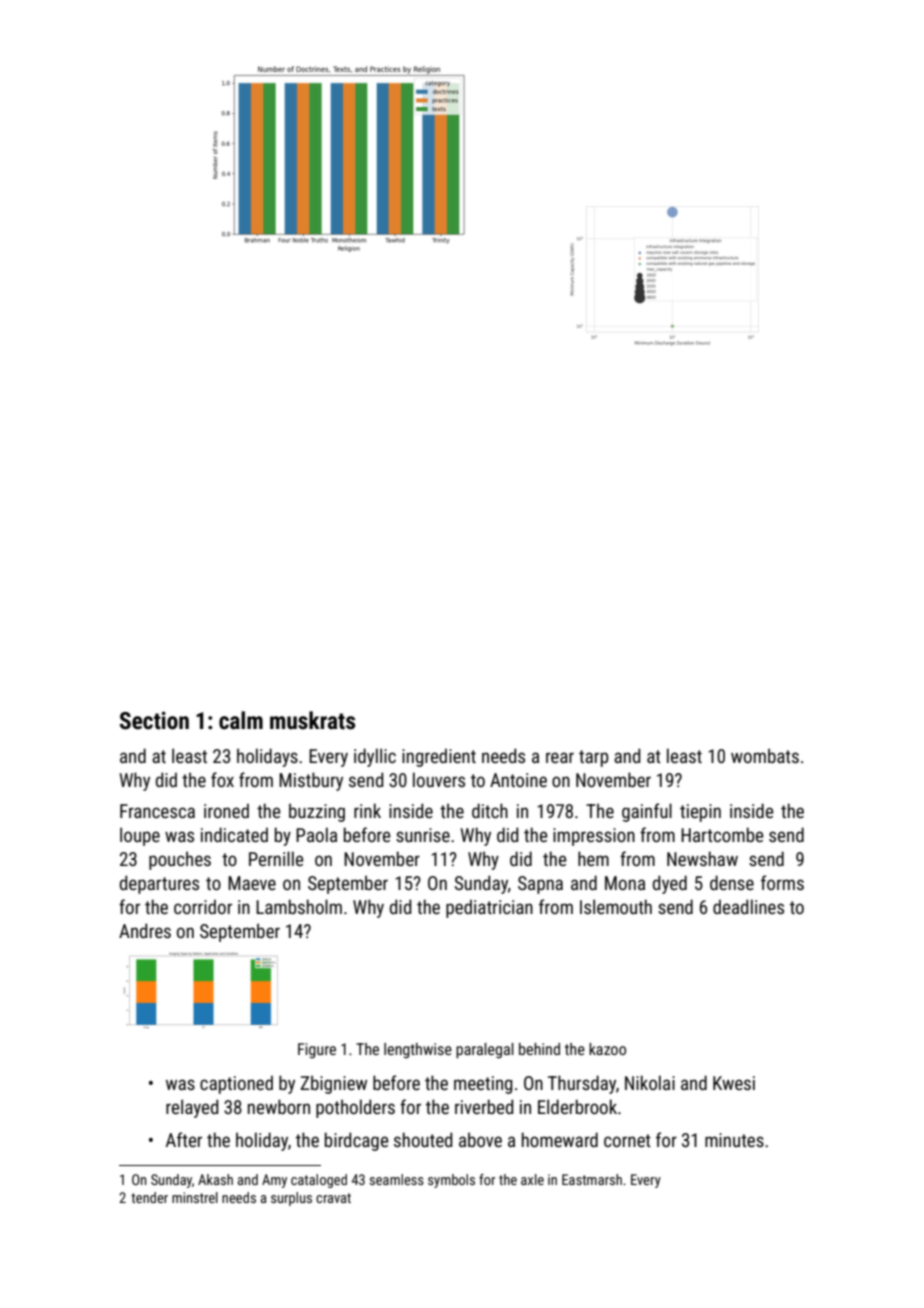 The width and height of the screenshot is (924, 1308). Describe the element at coordinates (180, 860) in the screenshot. I see `pouches` at that location.
